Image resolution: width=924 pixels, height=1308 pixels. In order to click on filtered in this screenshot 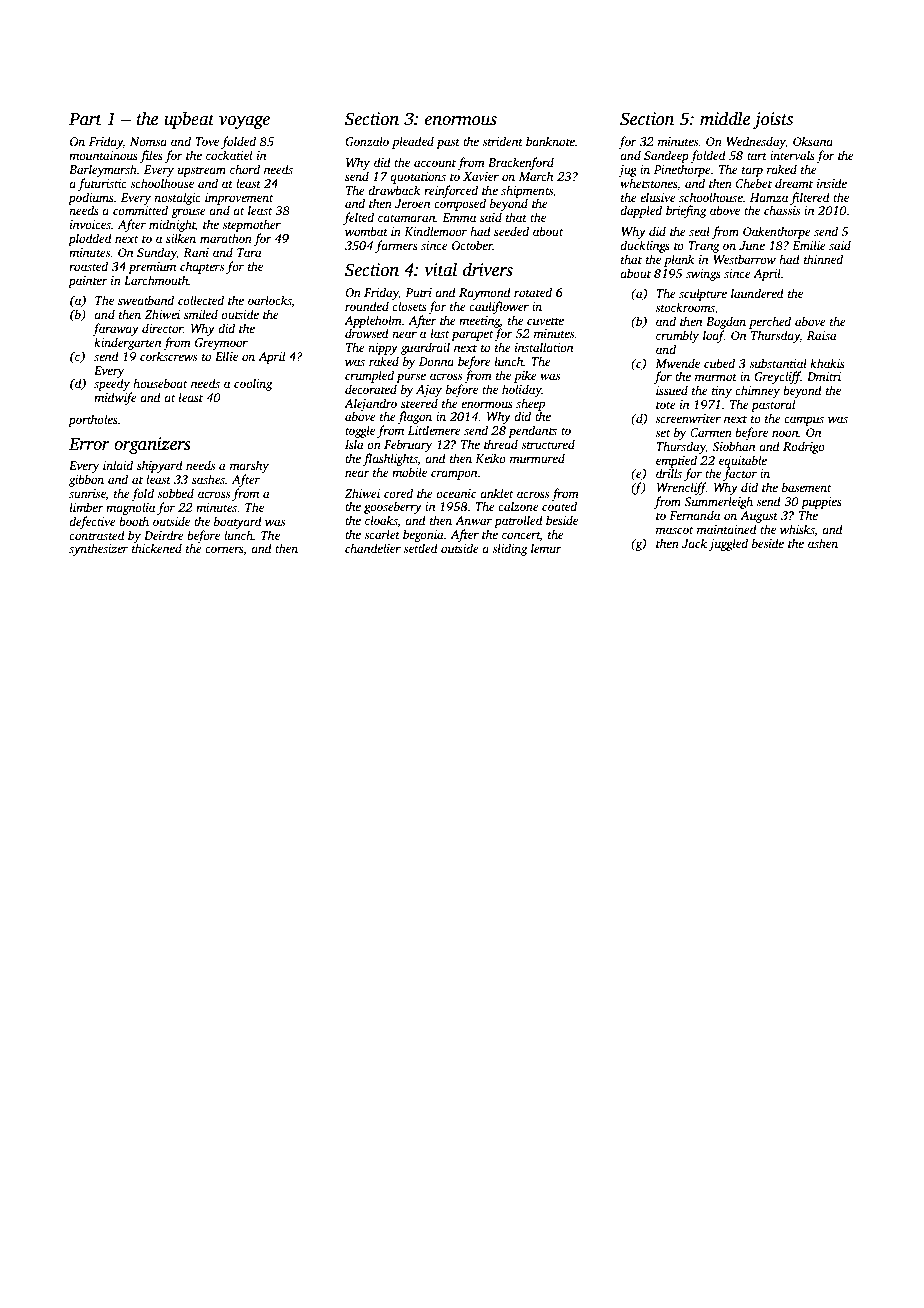, I will do `click(810, 198)`.
